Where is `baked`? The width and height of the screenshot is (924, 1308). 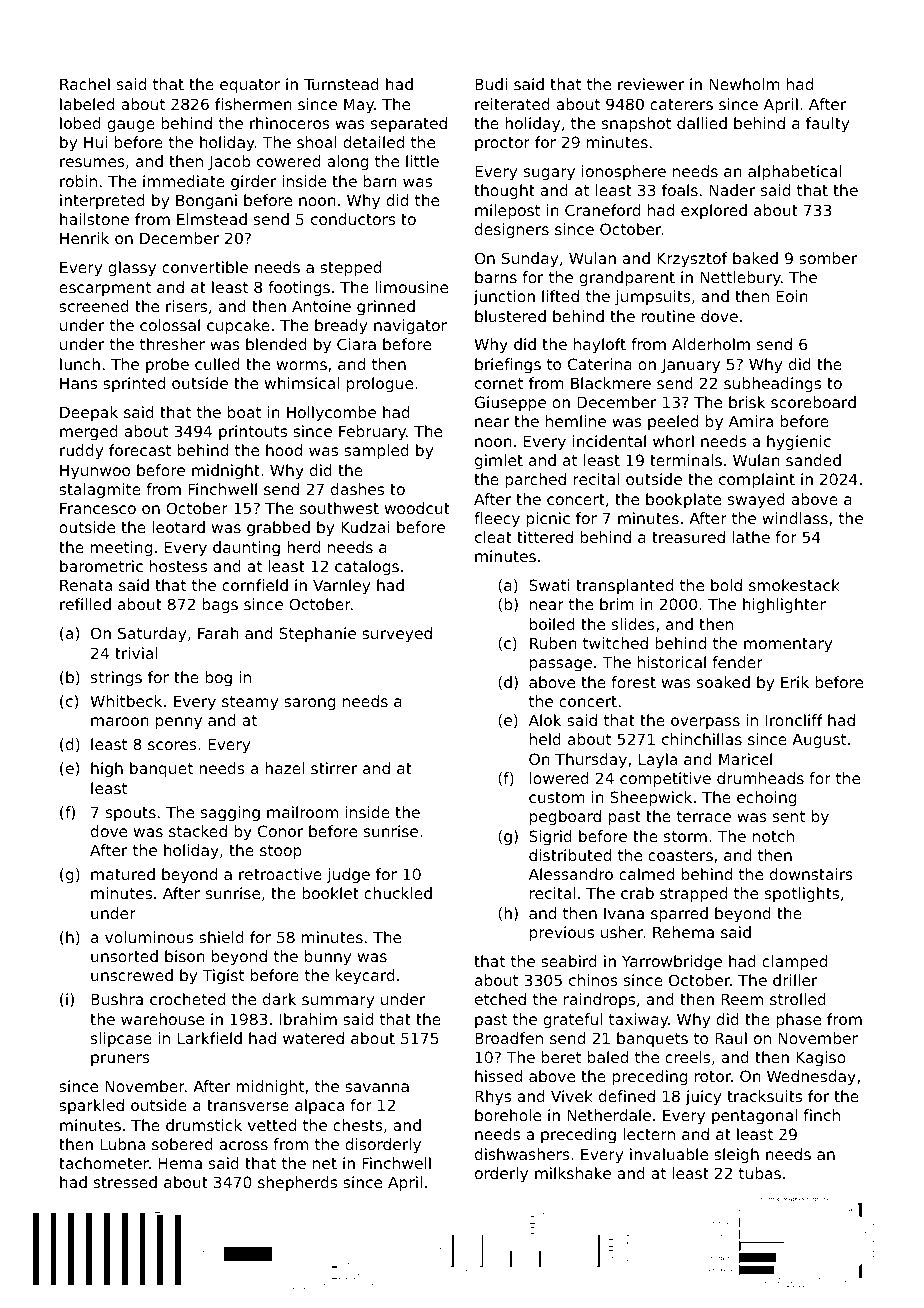
baked is located at coordinates (755, 258).
